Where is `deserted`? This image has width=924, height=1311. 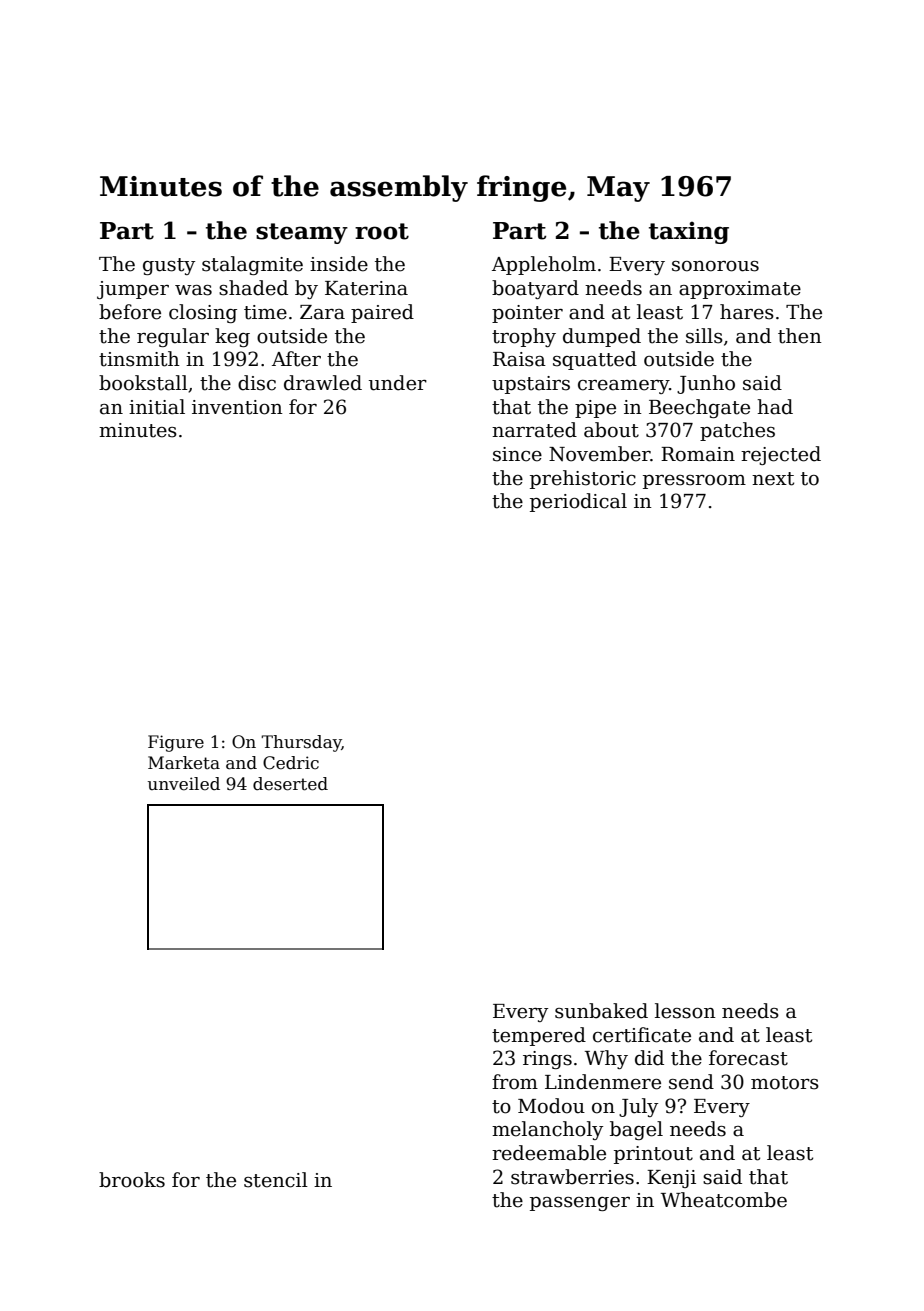
deserted is located at coordinates (290, 784).
